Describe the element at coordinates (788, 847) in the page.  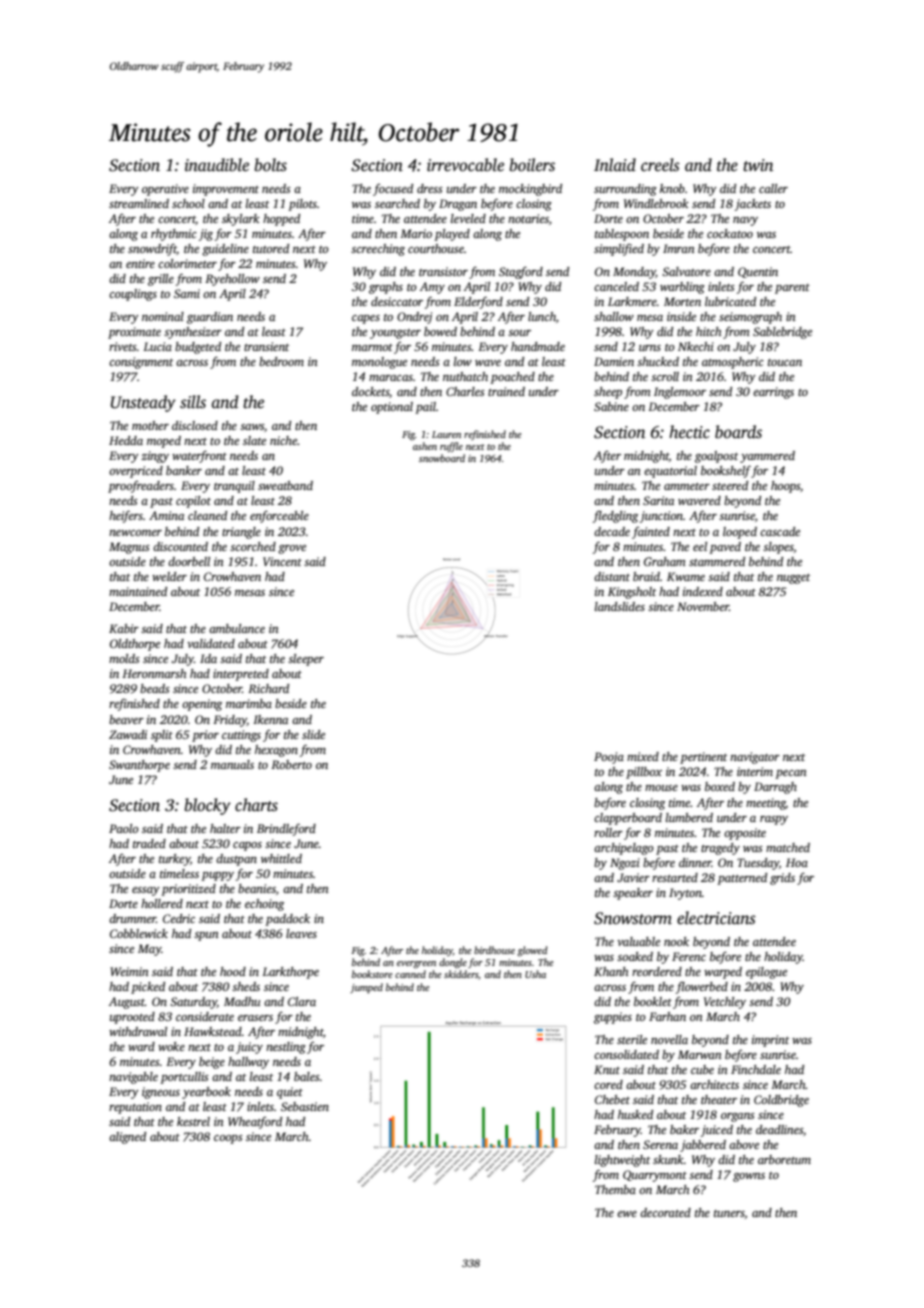
I see `matched` at that location.
